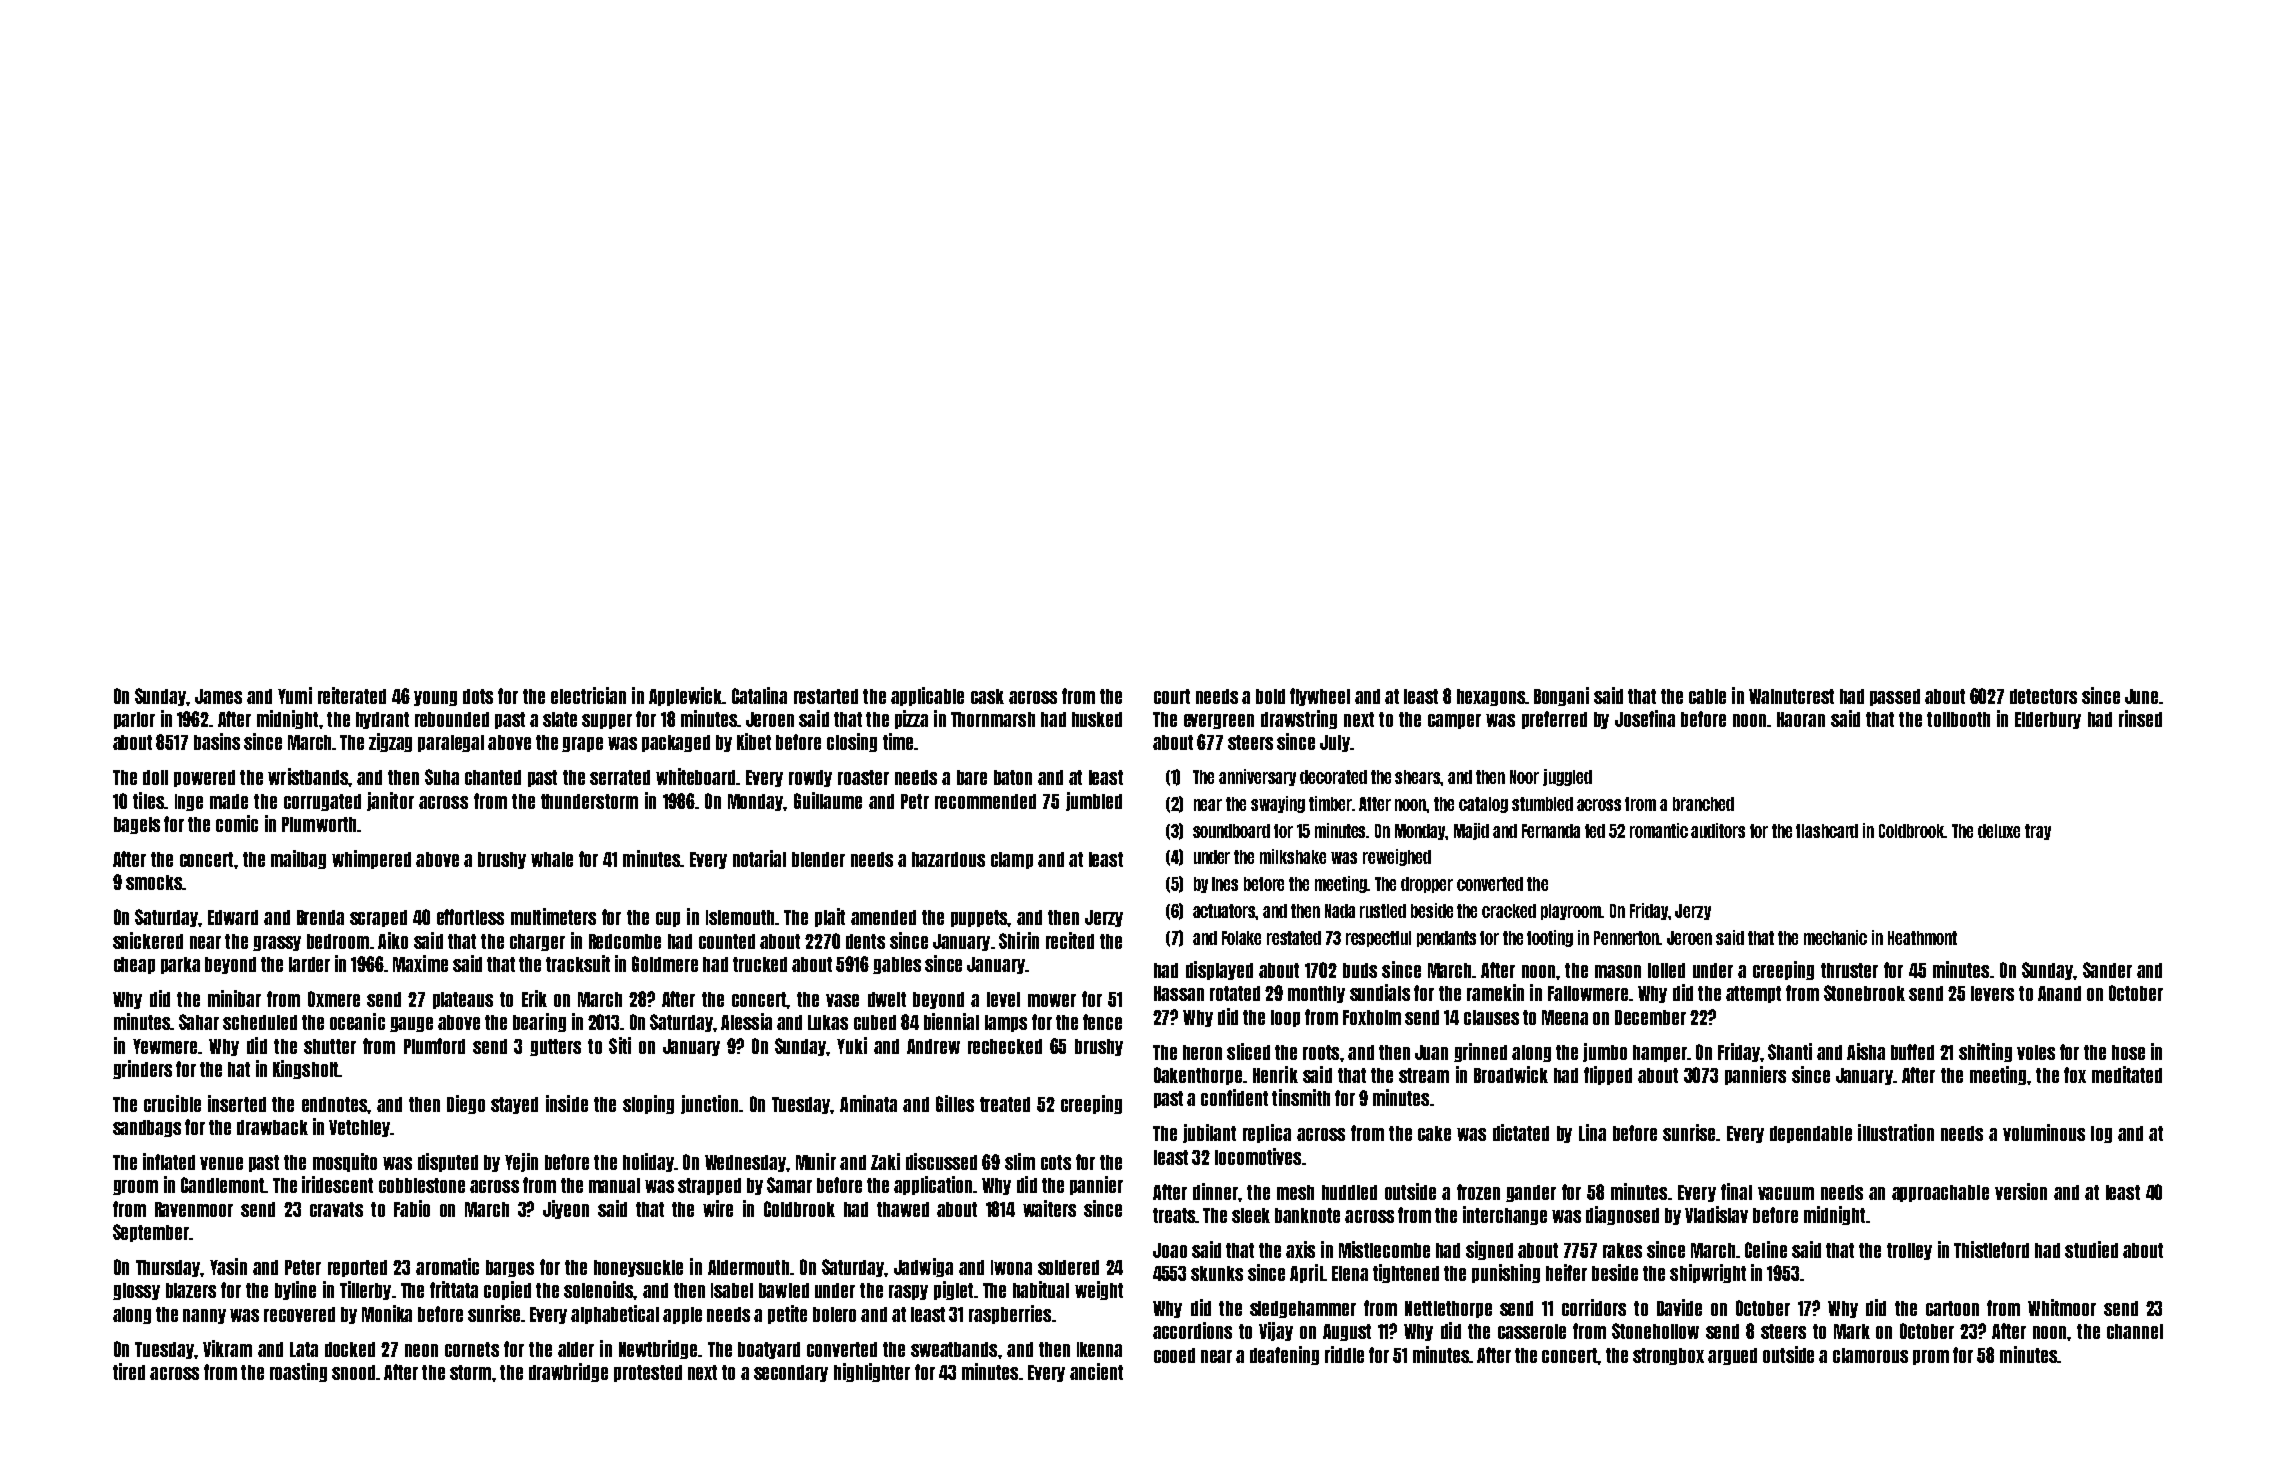 The width and height of the document is (2276, 1473). Describe the element at coordinates (2043, 696) in the document. I see `detectors` at that location.
